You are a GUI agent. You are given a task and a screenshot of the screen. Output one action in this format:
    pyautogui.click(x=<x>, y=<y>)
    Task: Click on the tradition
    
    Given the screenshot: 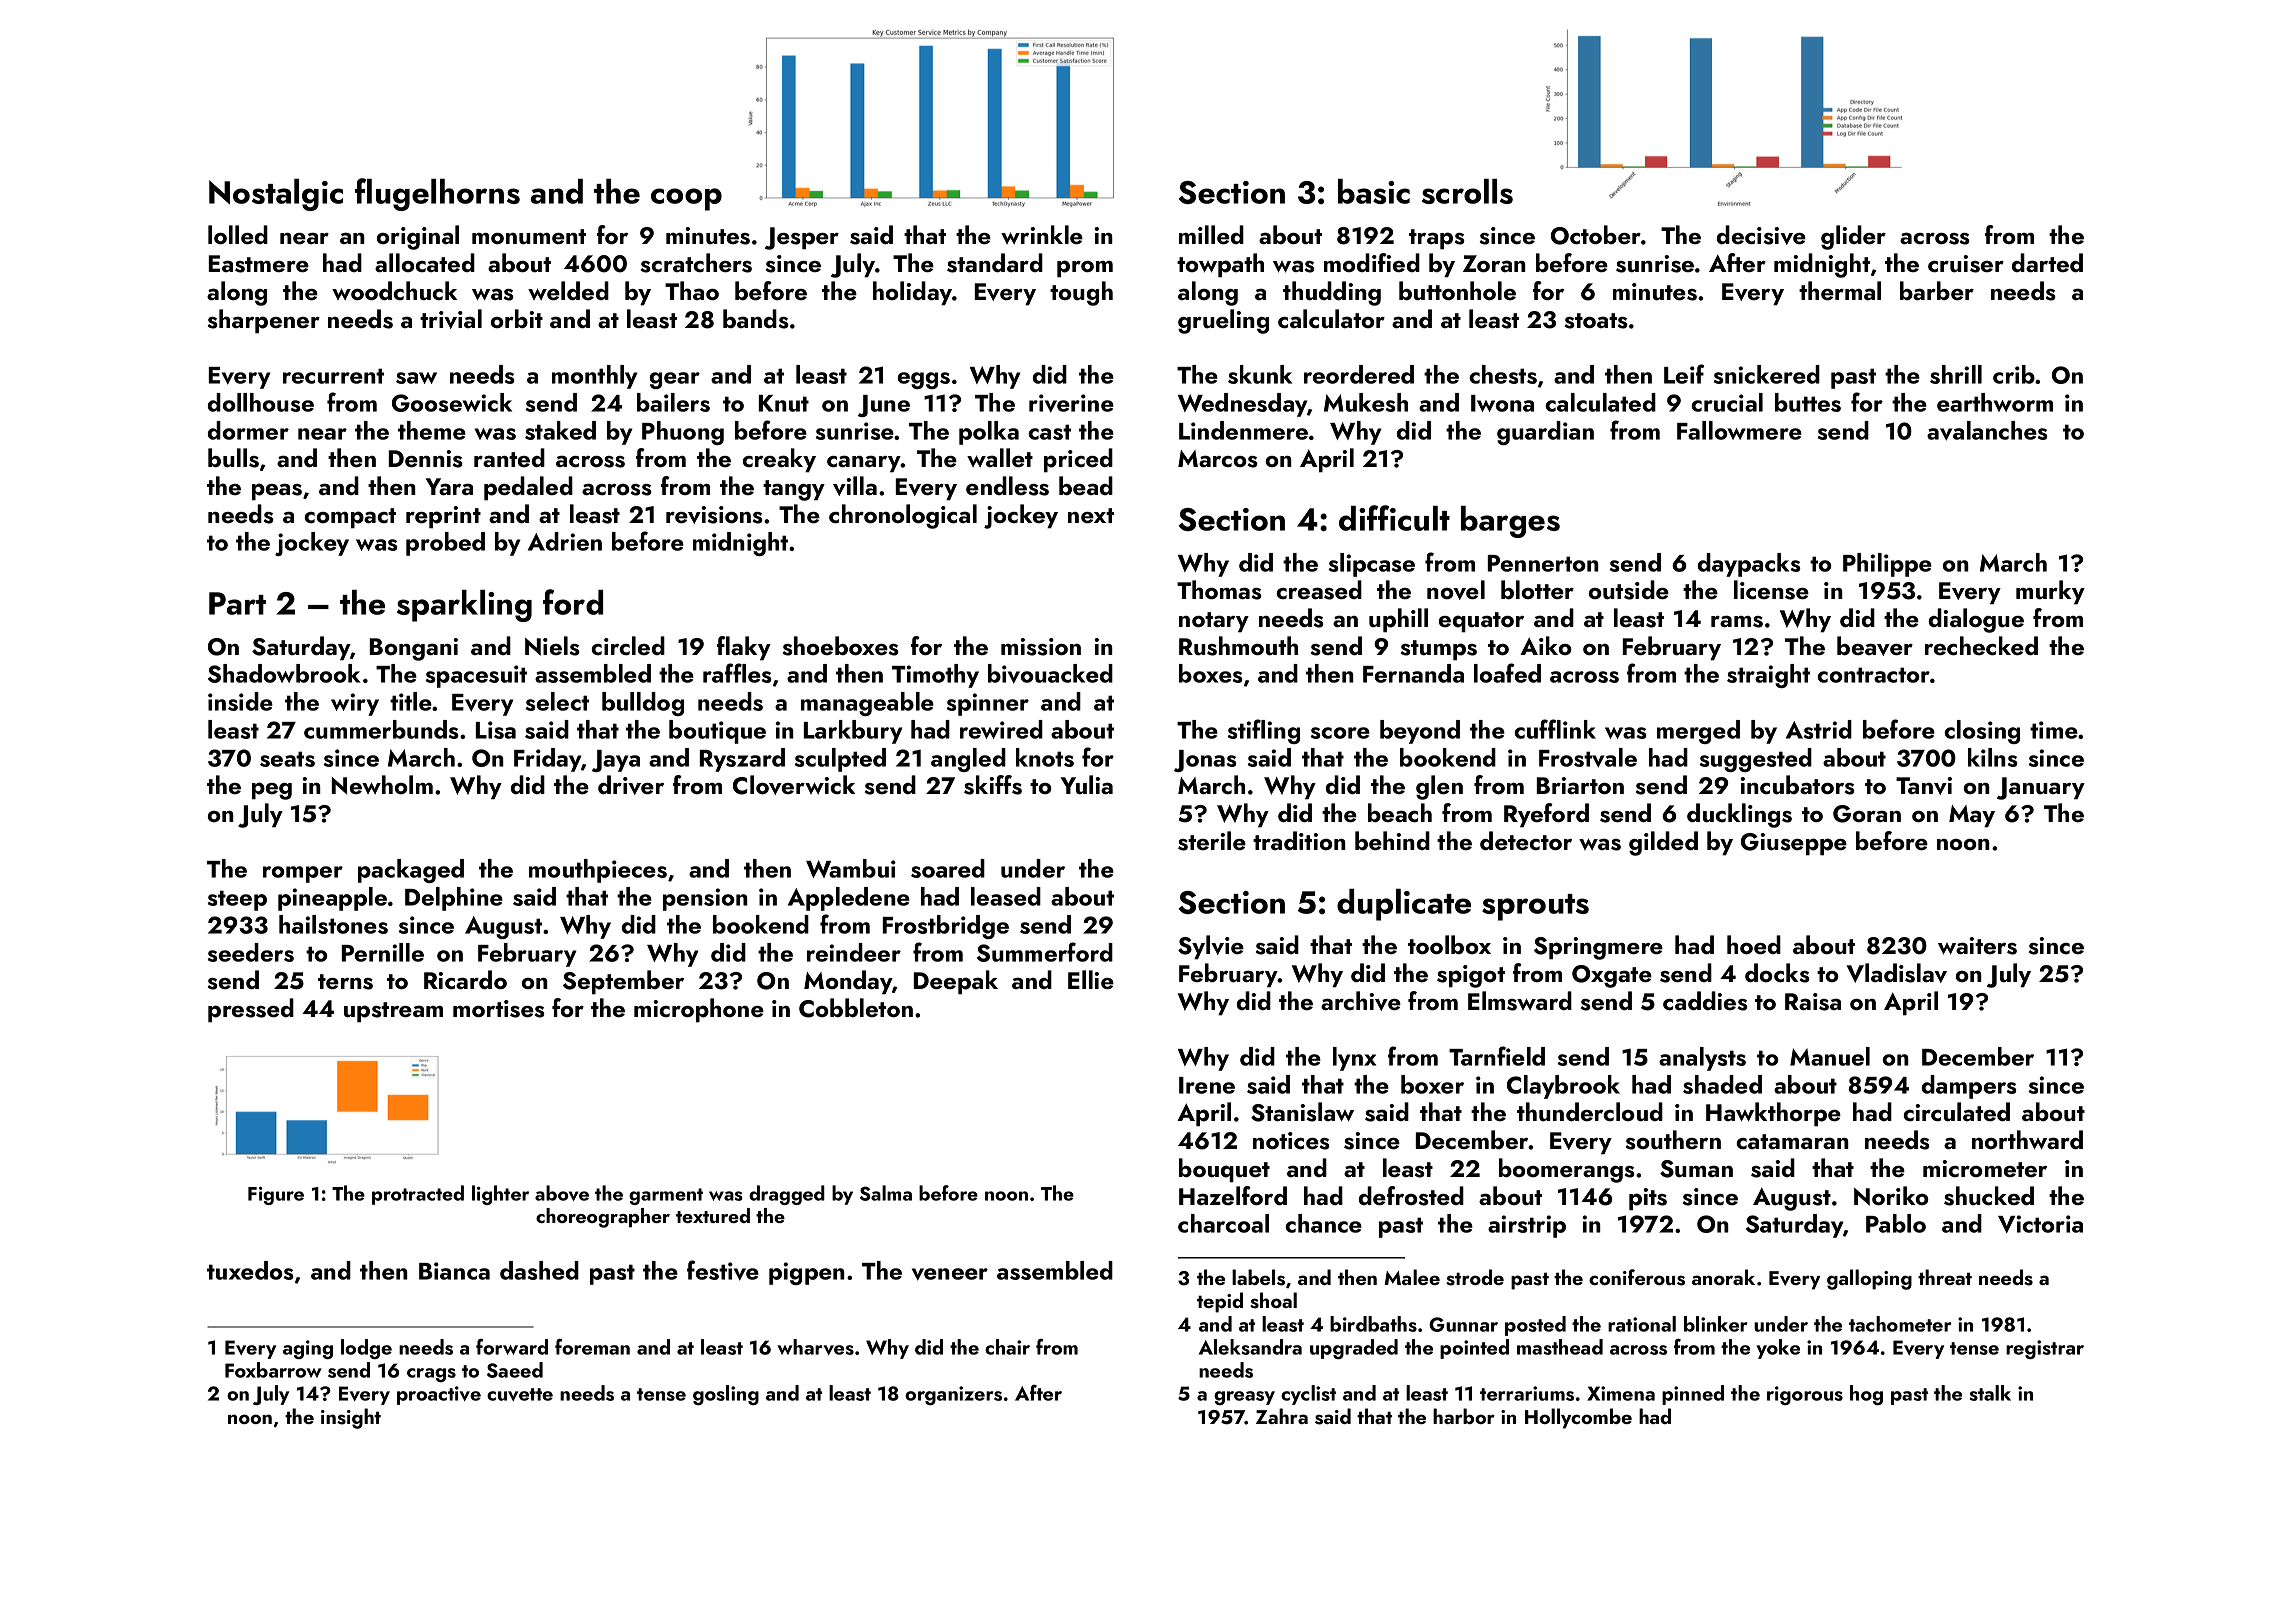 What is the action you would take?
    pyautogui.click(x=1299, y=840)
